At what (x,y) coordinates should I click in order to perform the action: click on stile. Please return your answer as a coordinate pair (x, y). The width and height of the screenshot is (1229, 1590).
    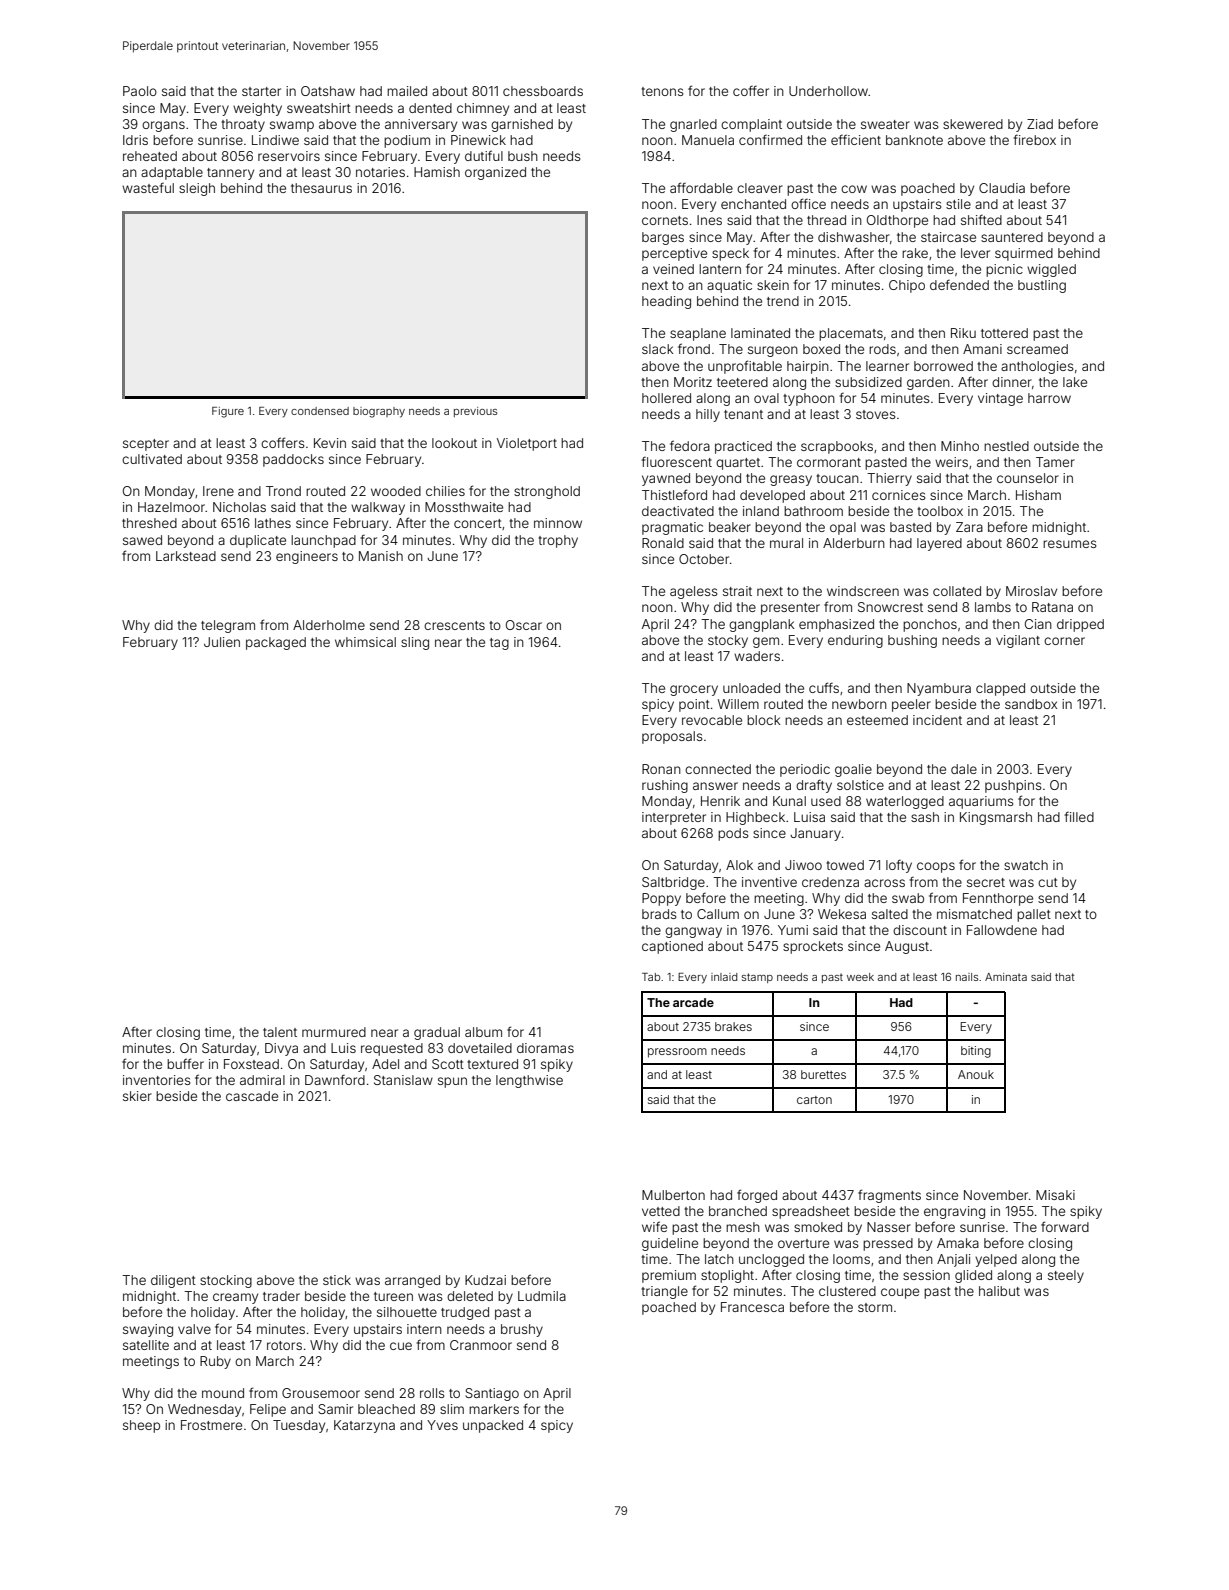
    Looking at the image, I should click on (958, 204).
